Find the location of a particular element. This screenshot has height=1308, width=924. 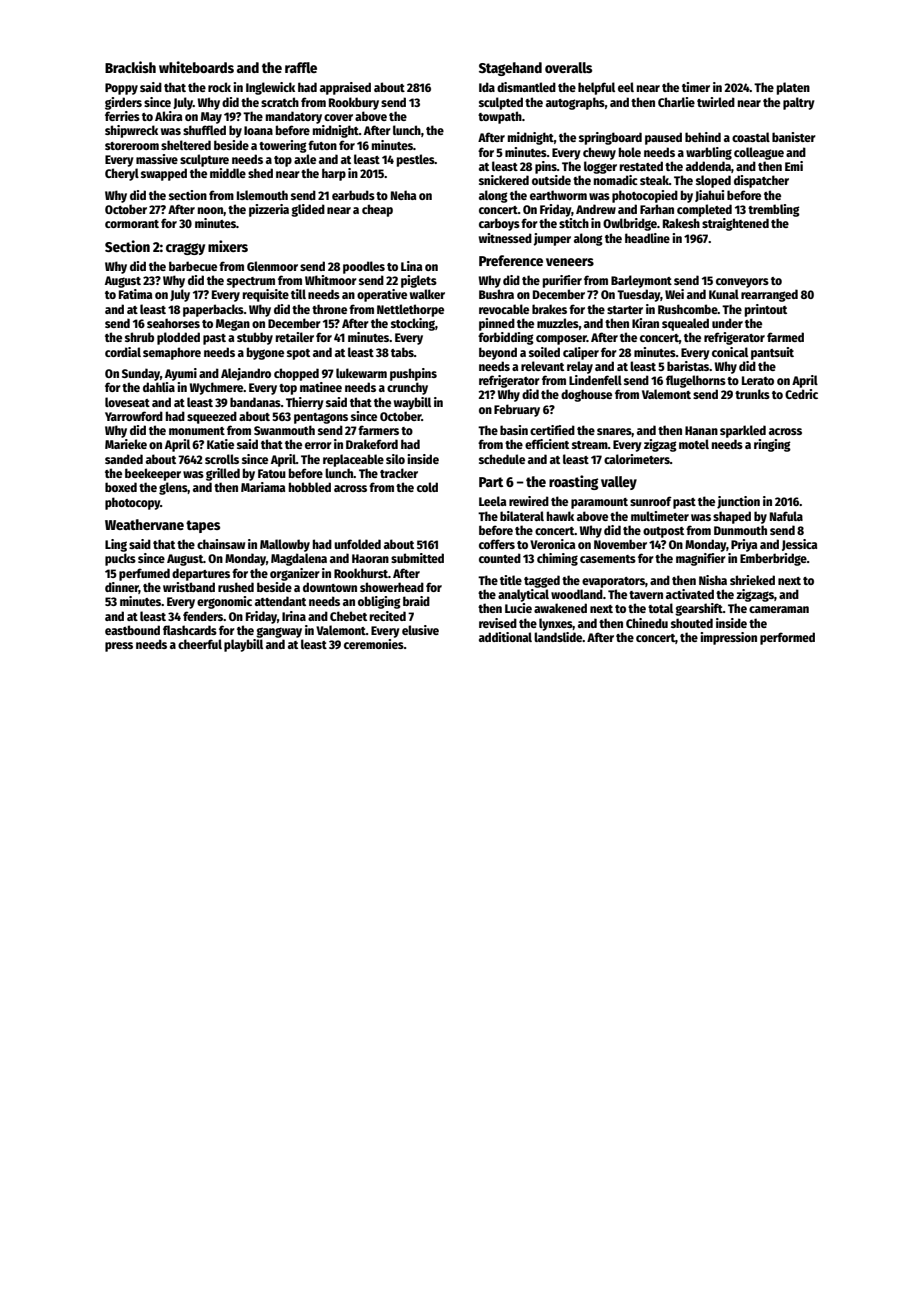

plodded is located at coordinates (178, 338).
